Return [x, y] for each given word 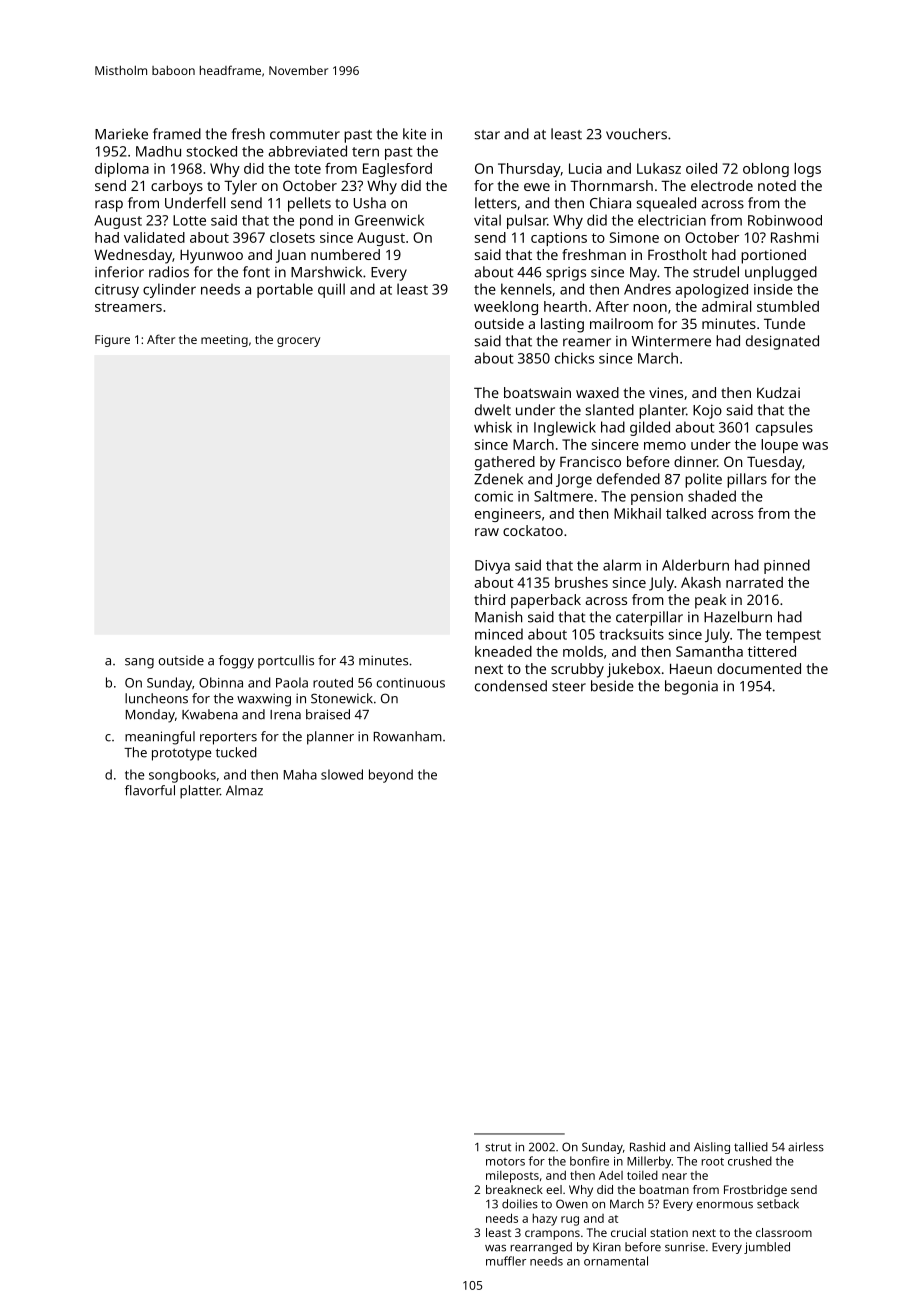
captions [559, 239]
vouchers [636, 134]
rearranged [541, 1248]
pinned [787, 566]
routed [333, 682]
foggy [236, 662]
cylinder [169, 290]
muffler [506, 1261]
